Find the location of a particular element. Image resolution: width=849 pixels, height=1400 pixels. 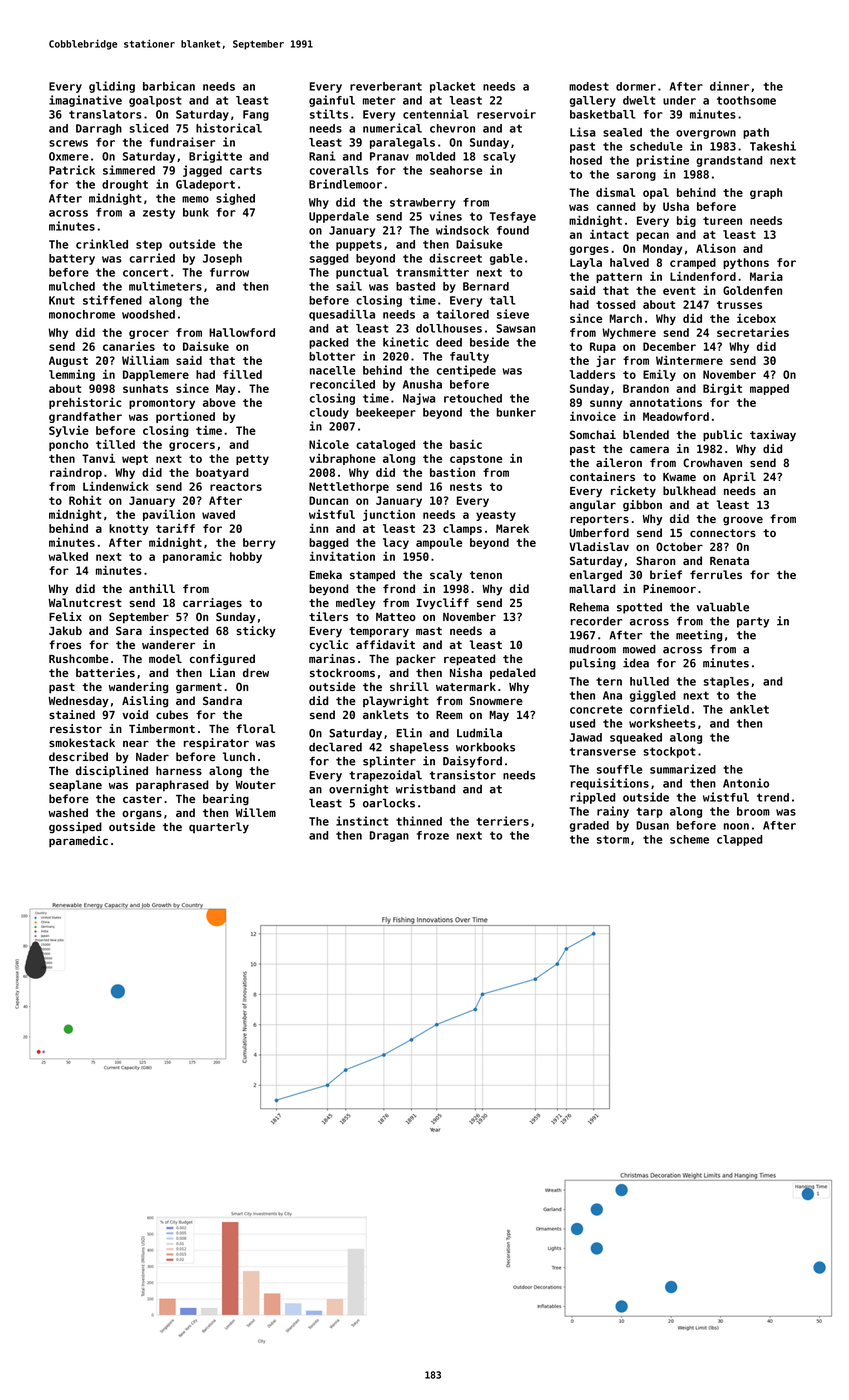

imaginative is located at coordinates (85, 101).
